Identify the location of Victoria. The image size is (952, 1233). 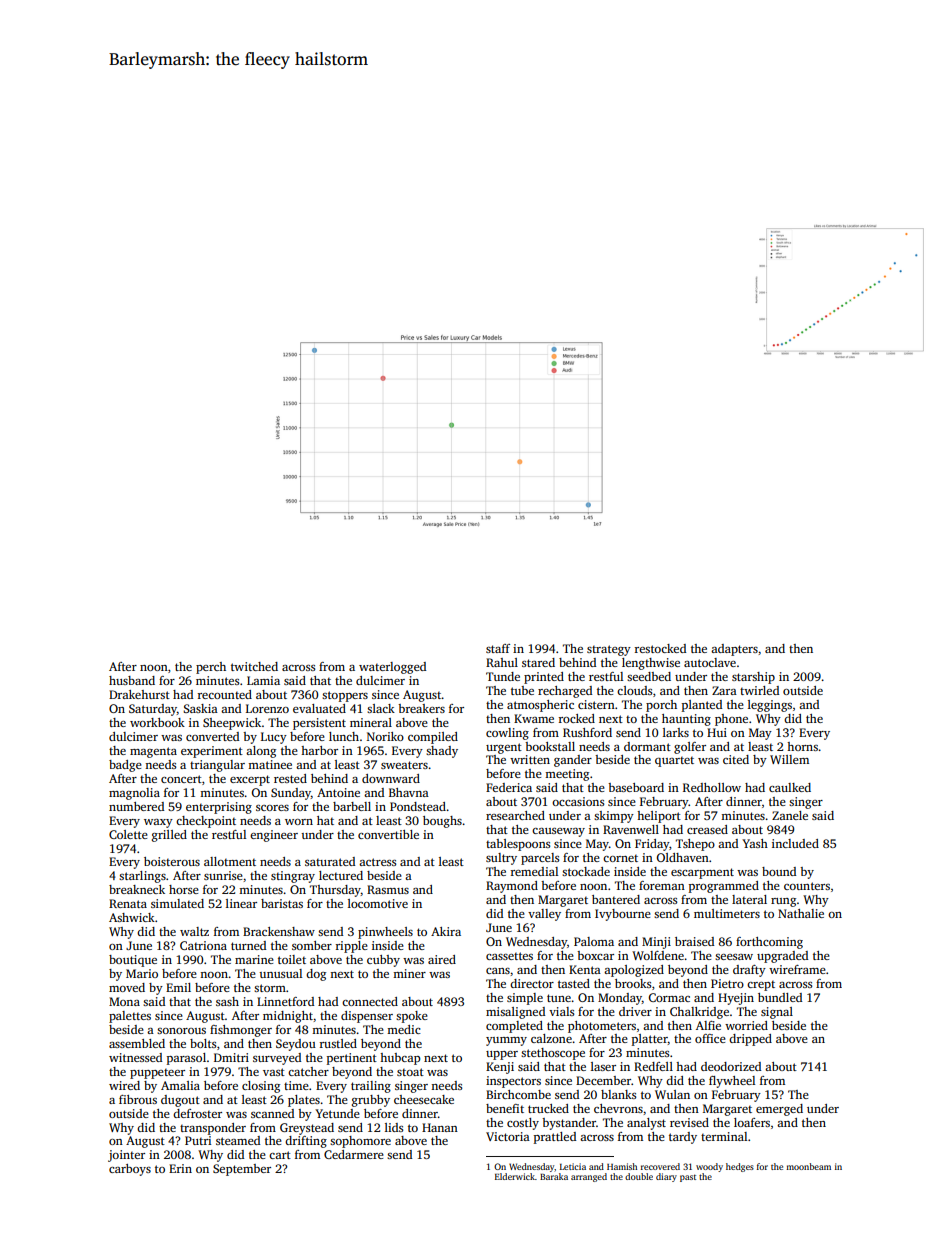
(508, 1136).
